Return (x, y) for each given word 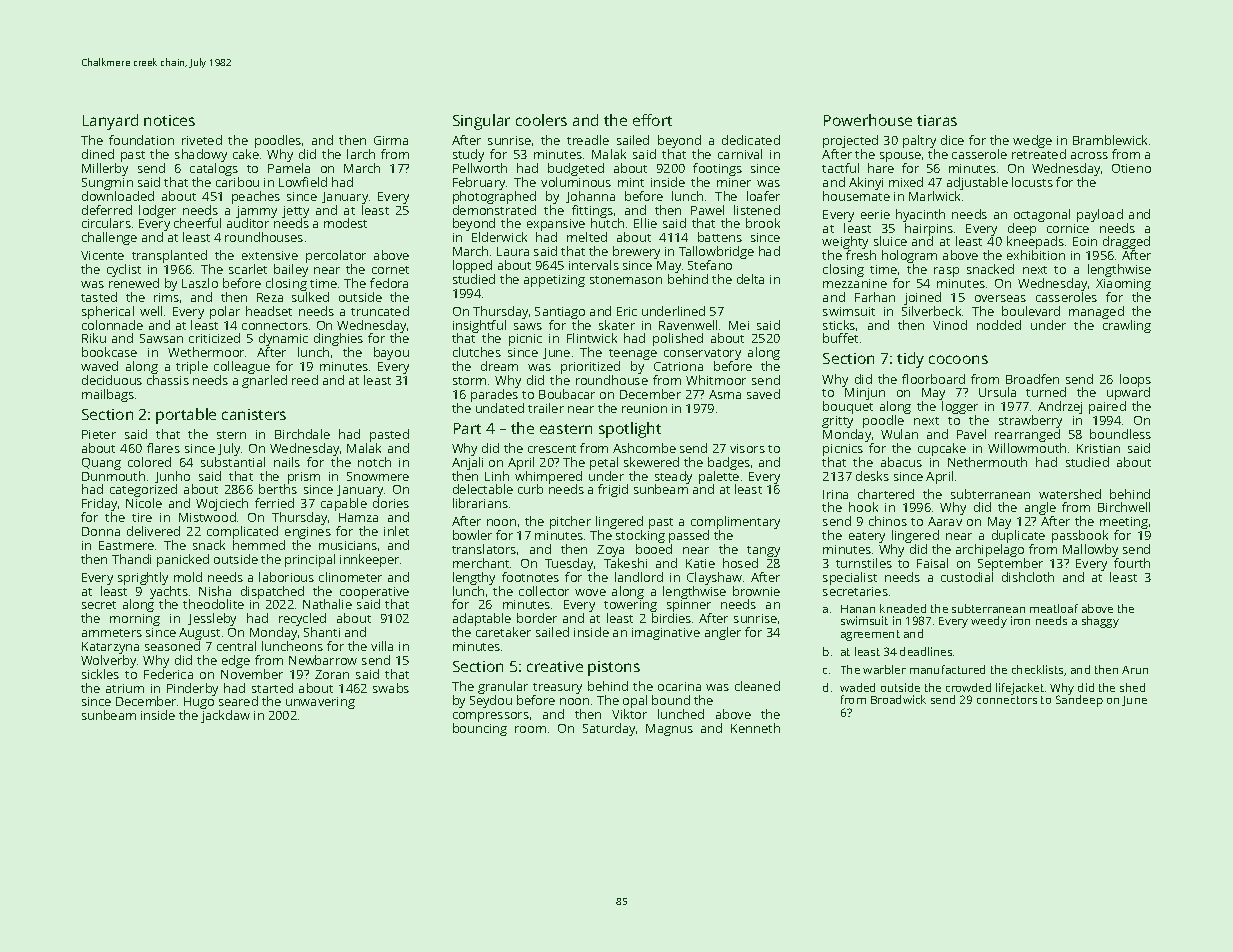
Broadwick (898, 699)
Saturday (609, 729)
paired (1107, 407)
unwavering (320, 703)
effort (652, 120)
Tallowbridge (716, 252)
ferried (274, 503)
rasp (946, 272)
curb (530, 489)
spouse (900, 157)
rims (166, 297)
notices (169, 120)
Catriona (678, 366)
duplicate (1018, 536)
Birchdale (302, 434)
